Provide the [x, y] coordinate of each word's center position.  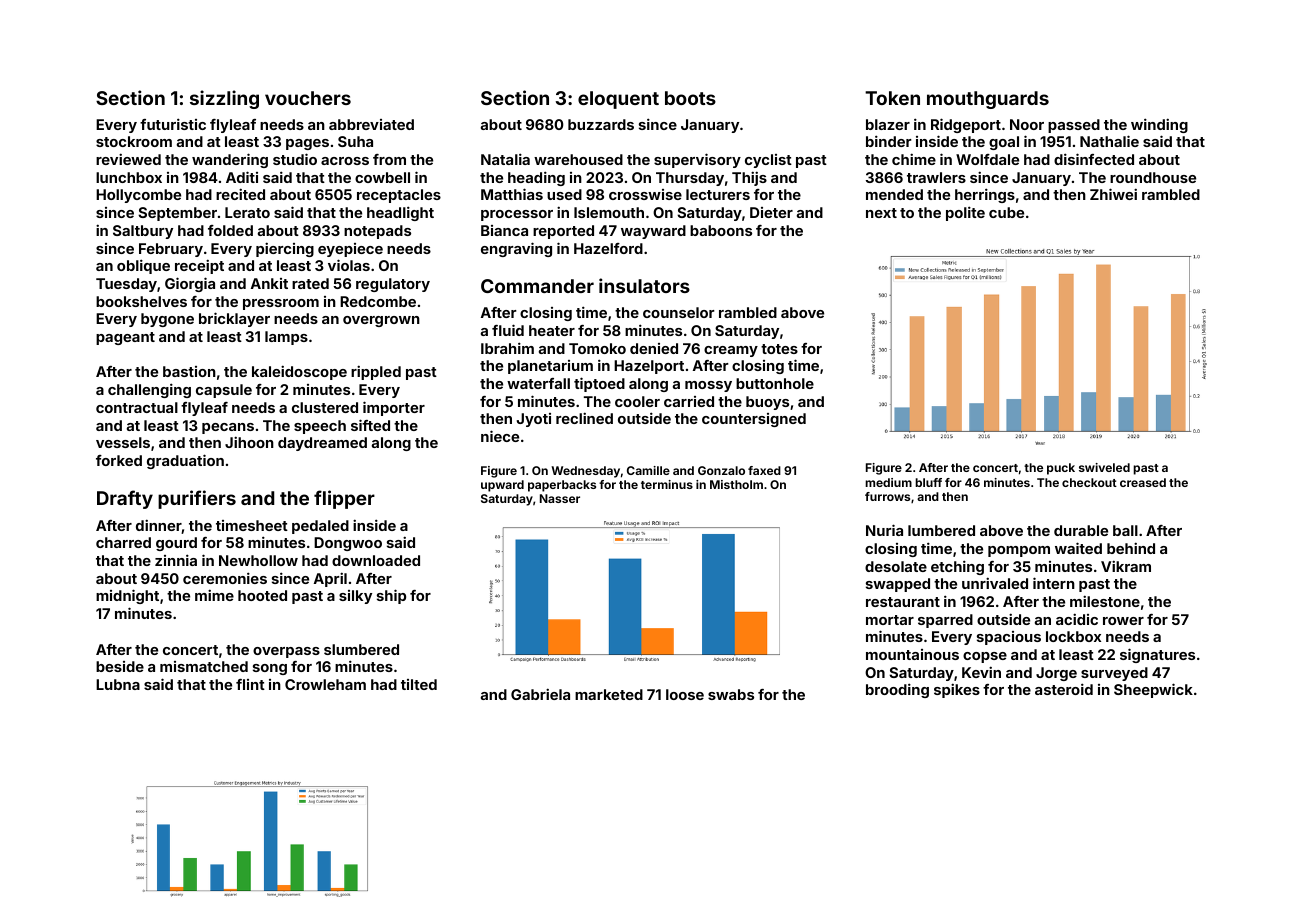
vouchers [308, 98]
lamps [286, 338]
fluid [508, 330]
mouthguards [988, 100]
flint [250, 684]
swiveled [1104, 467]
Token [892, 98]
